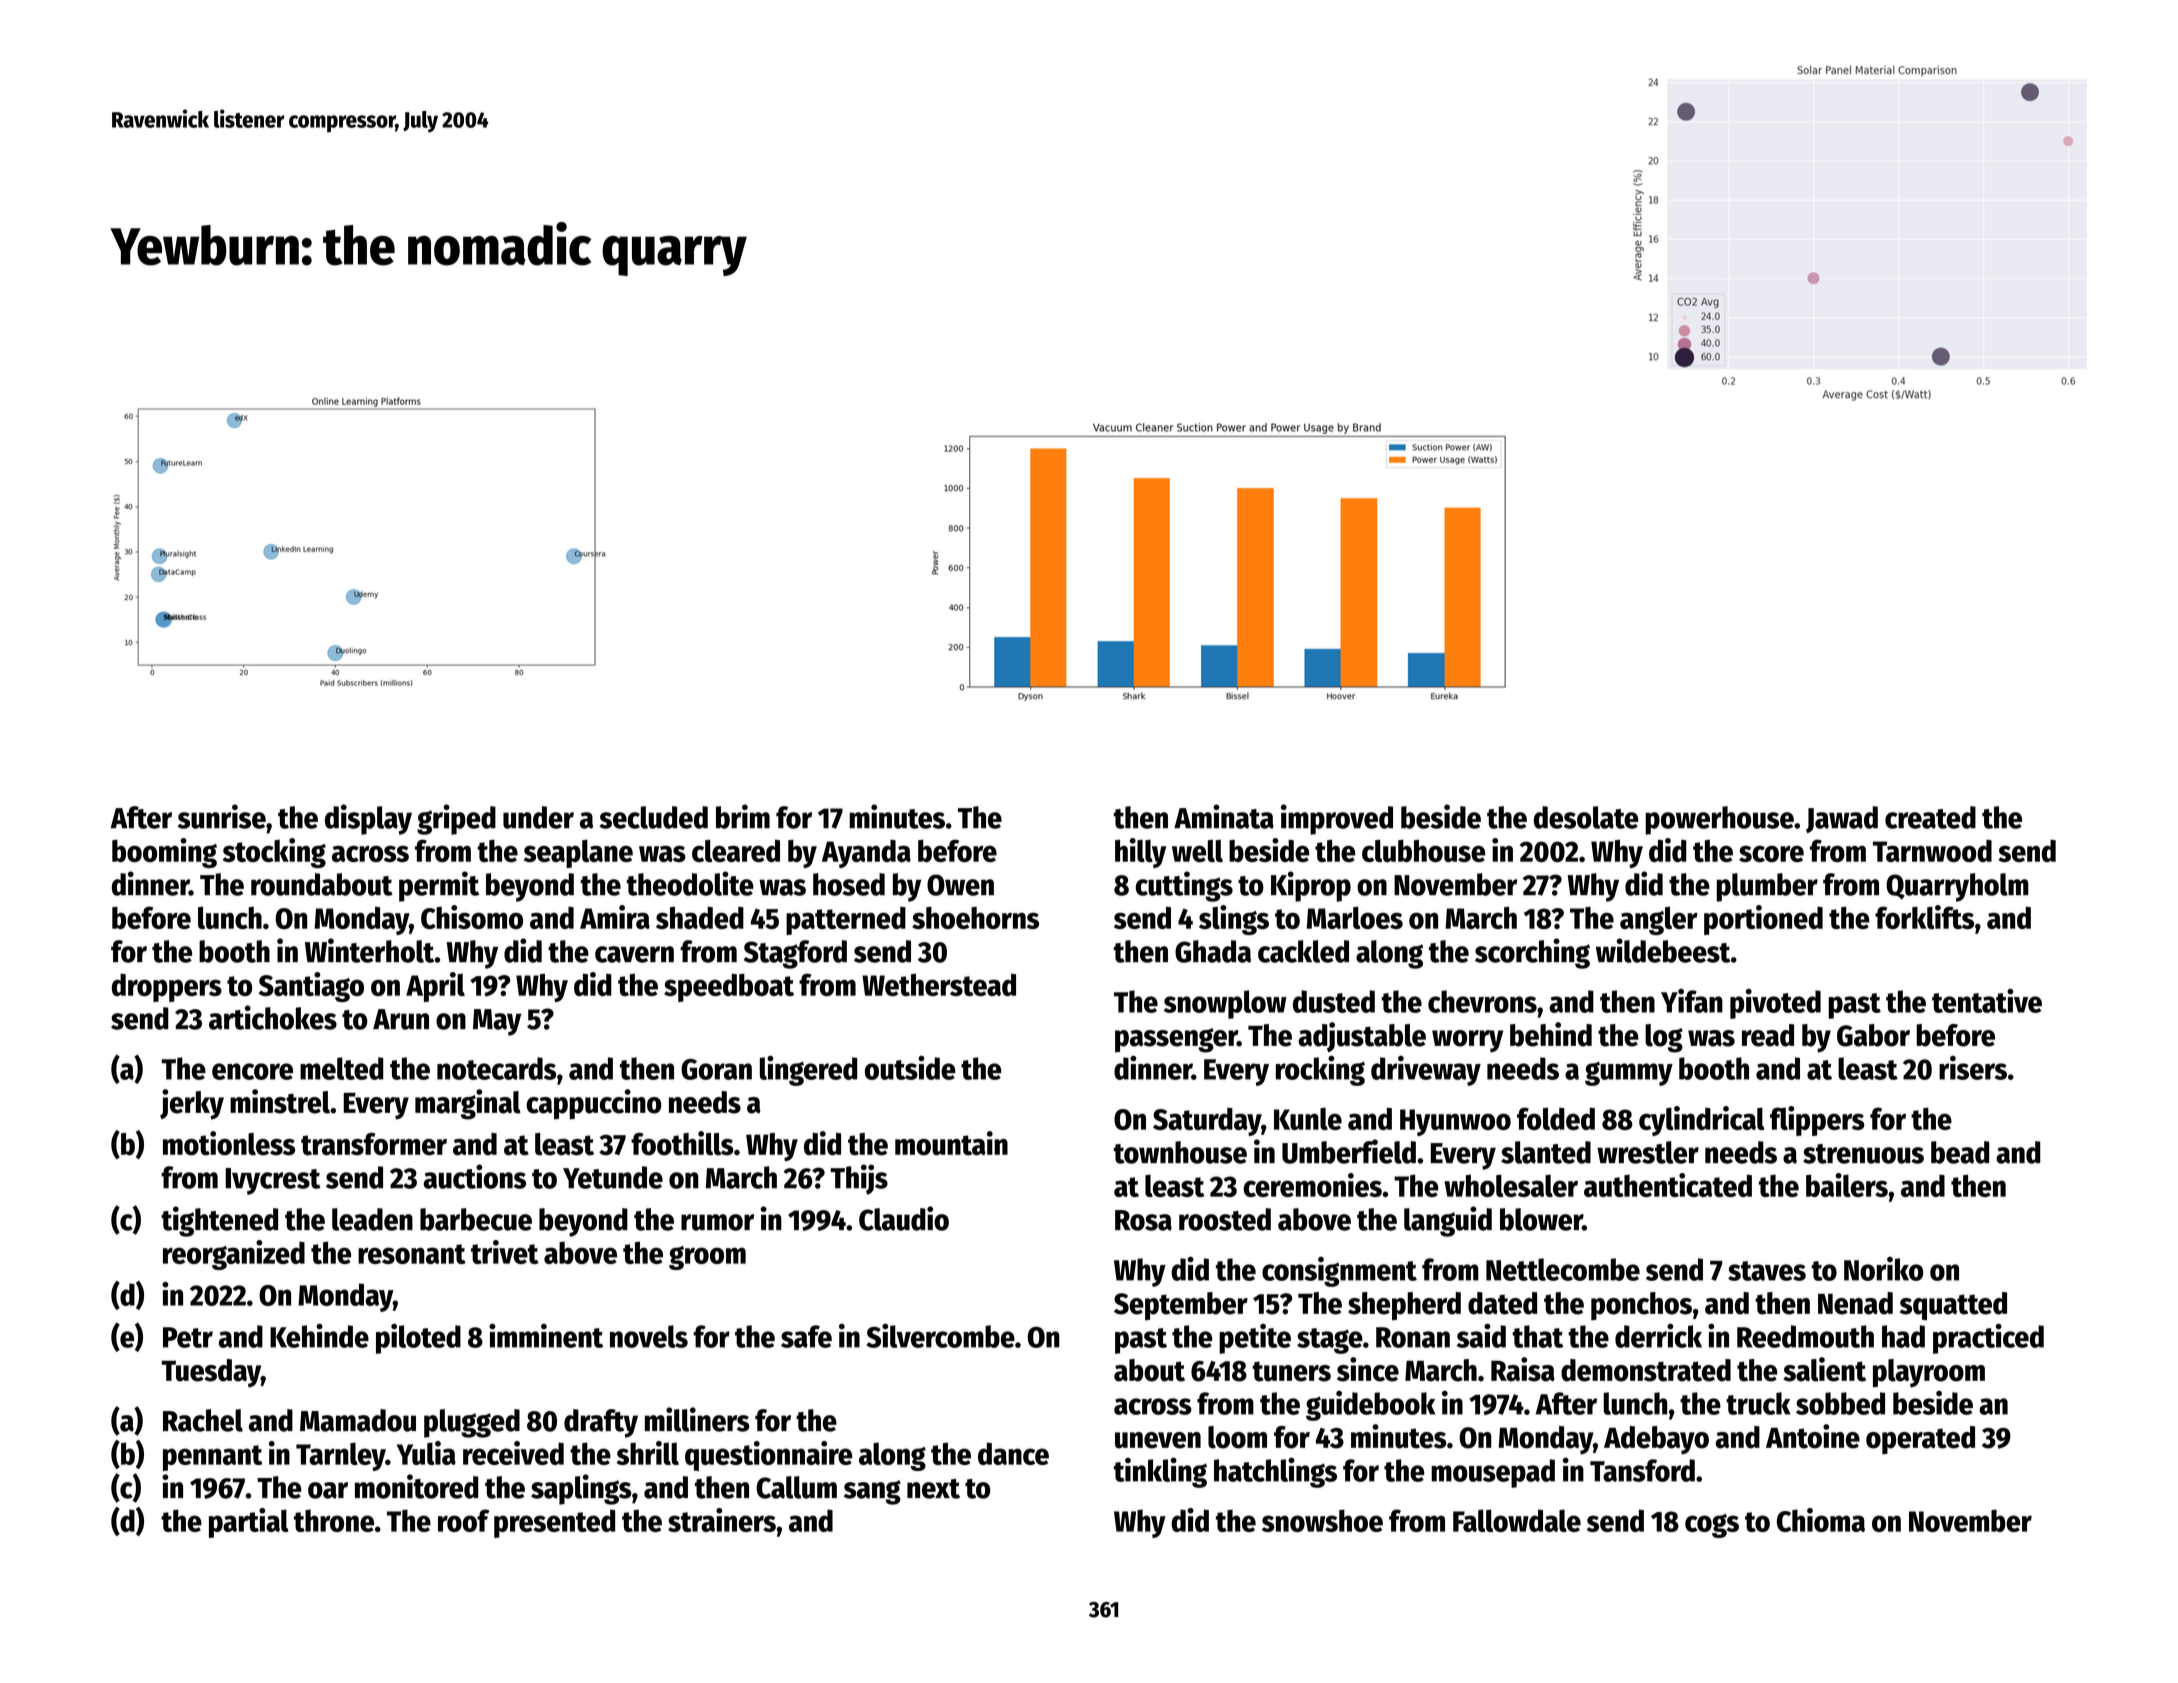 This screenshot has width=2178, height=1683. What do you see at coordinates (1311, 886) in the screenshot?
I see `Kiprop` at bounding box center [1311, 886].
